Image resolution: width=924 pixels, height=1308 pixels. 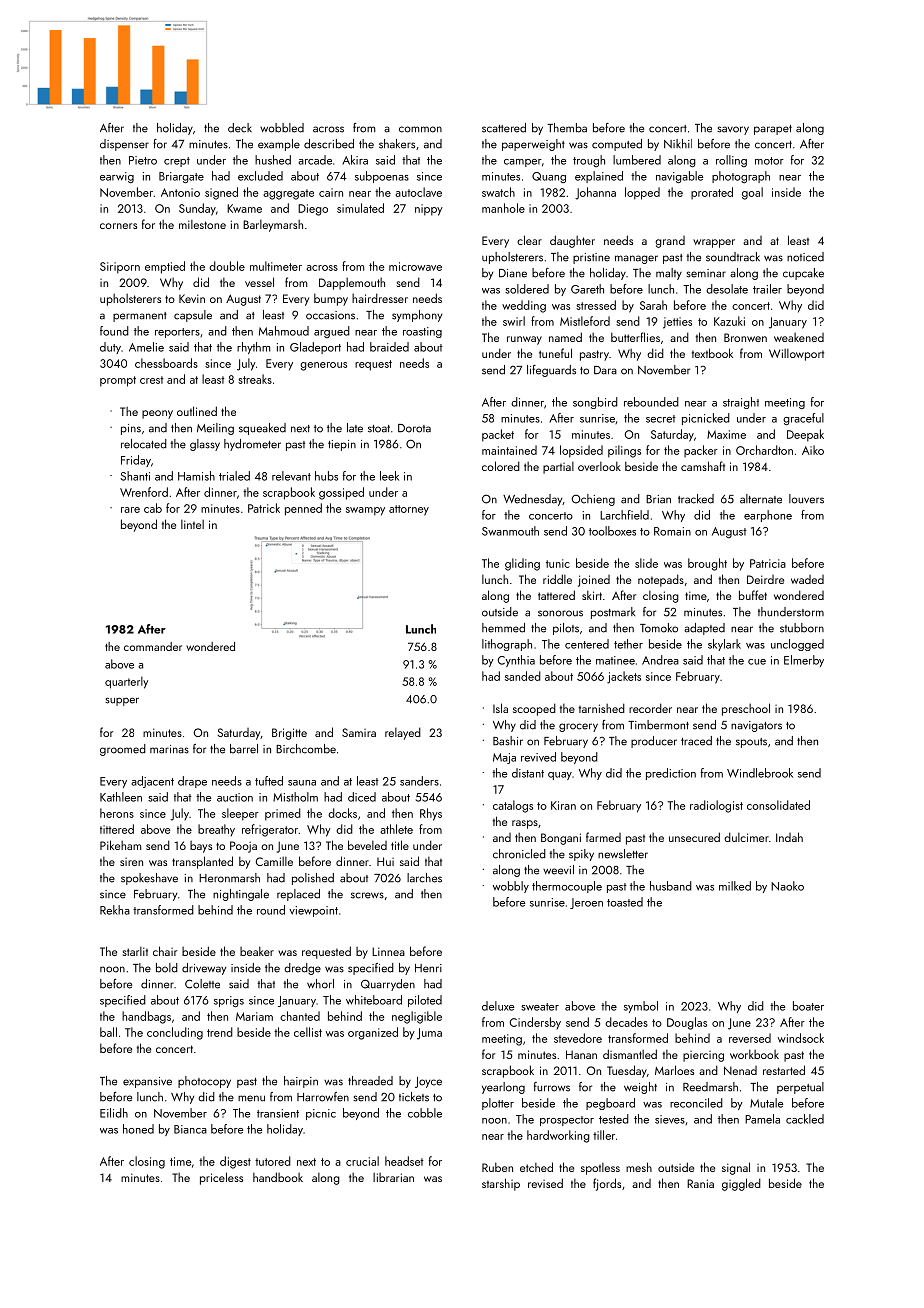 What do you see at coordinates (135, 476) in the page?
I see `Shanti` at bounding box center [135, 476].
